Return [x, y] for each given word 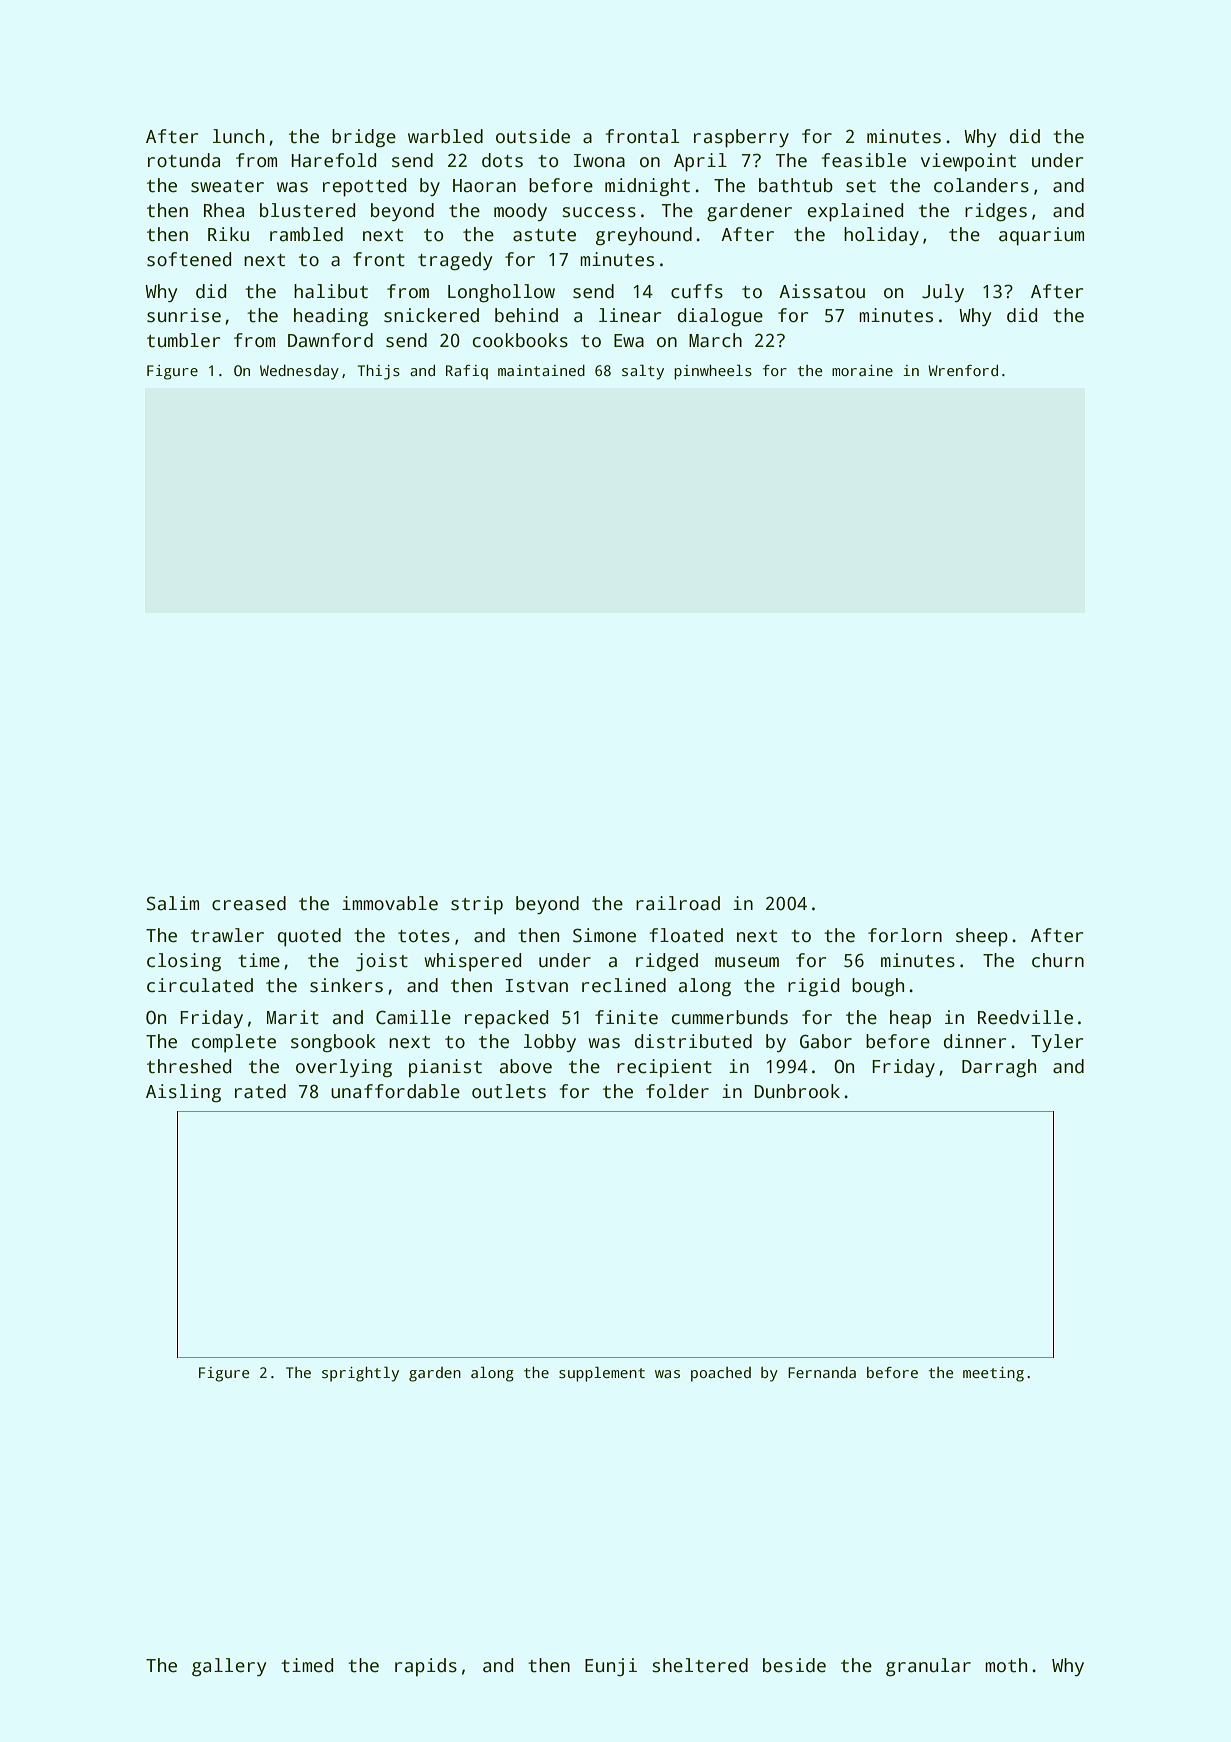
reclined [624, 985]
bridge [364, 138]
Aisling [183, 1093]
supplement [602, 1374]
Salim [173, 903]
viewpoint [968, 162]
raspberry [741, 138]
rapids [426, 1667]
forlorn [905, 935]
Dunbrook [797, 1091]
